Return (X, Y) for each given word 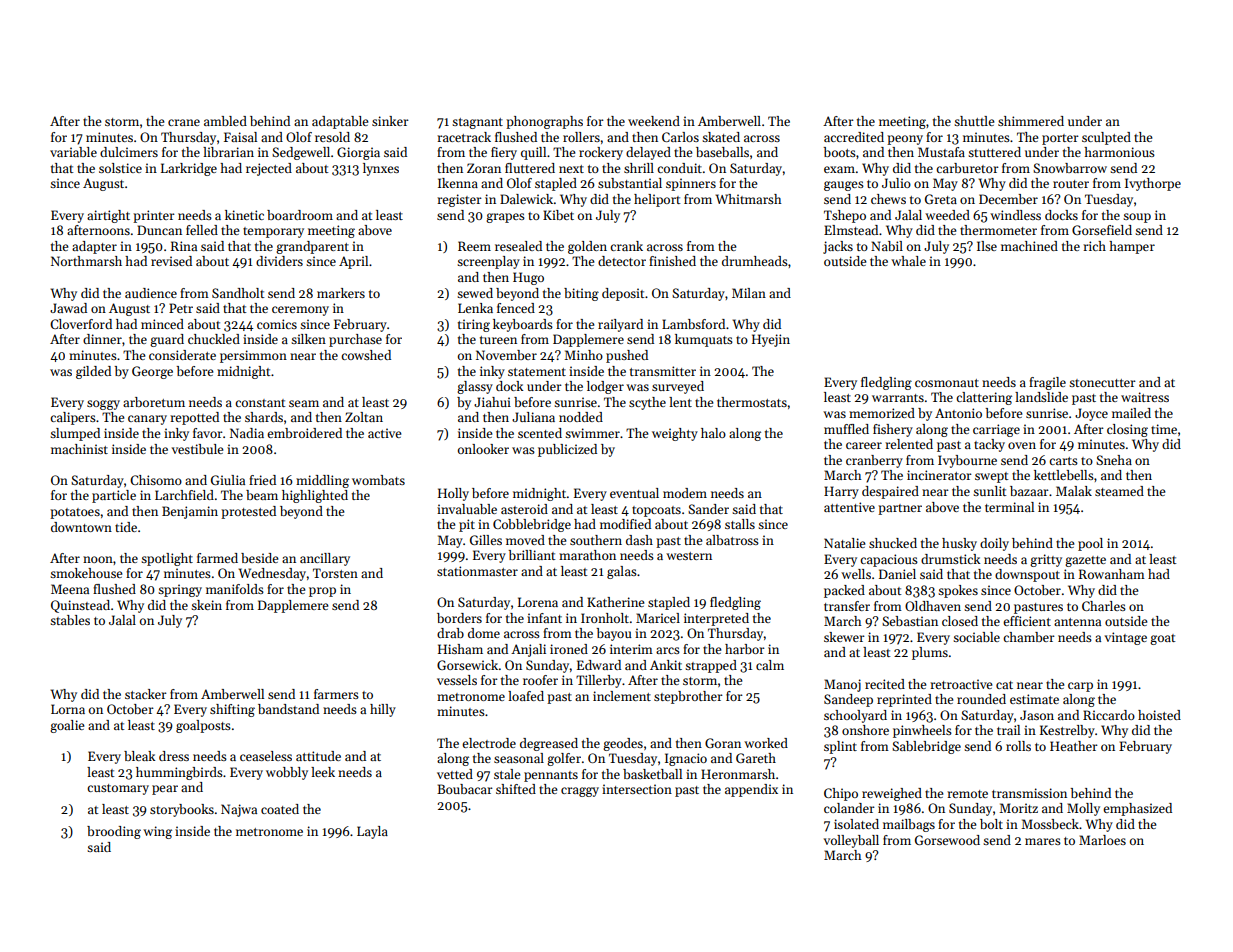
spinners (691, 184)
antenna (1077, 622)
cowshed (366, 355)
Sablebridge (926, 747)
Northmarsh (86, 261)
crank (626, 246)
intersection (637, 789)
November (506, 355)
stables (70, 620)
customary (118, 789)
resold (332, 137)
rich (1094, 246)
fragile (1047, 383)
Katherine (615, 602)
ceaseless (266, 756)
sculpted (1106, 138)
